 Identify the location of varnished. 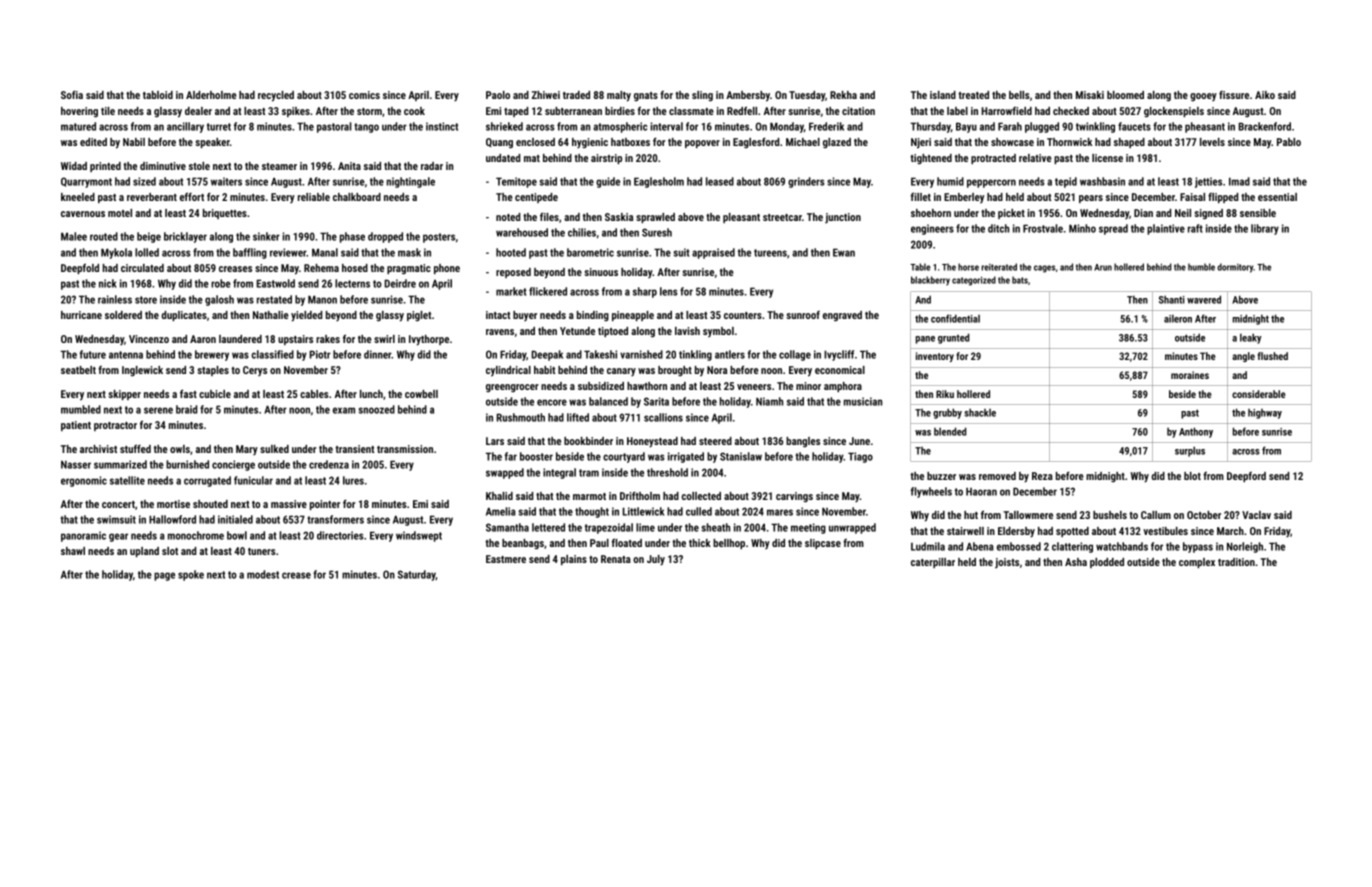
(641, 354).
